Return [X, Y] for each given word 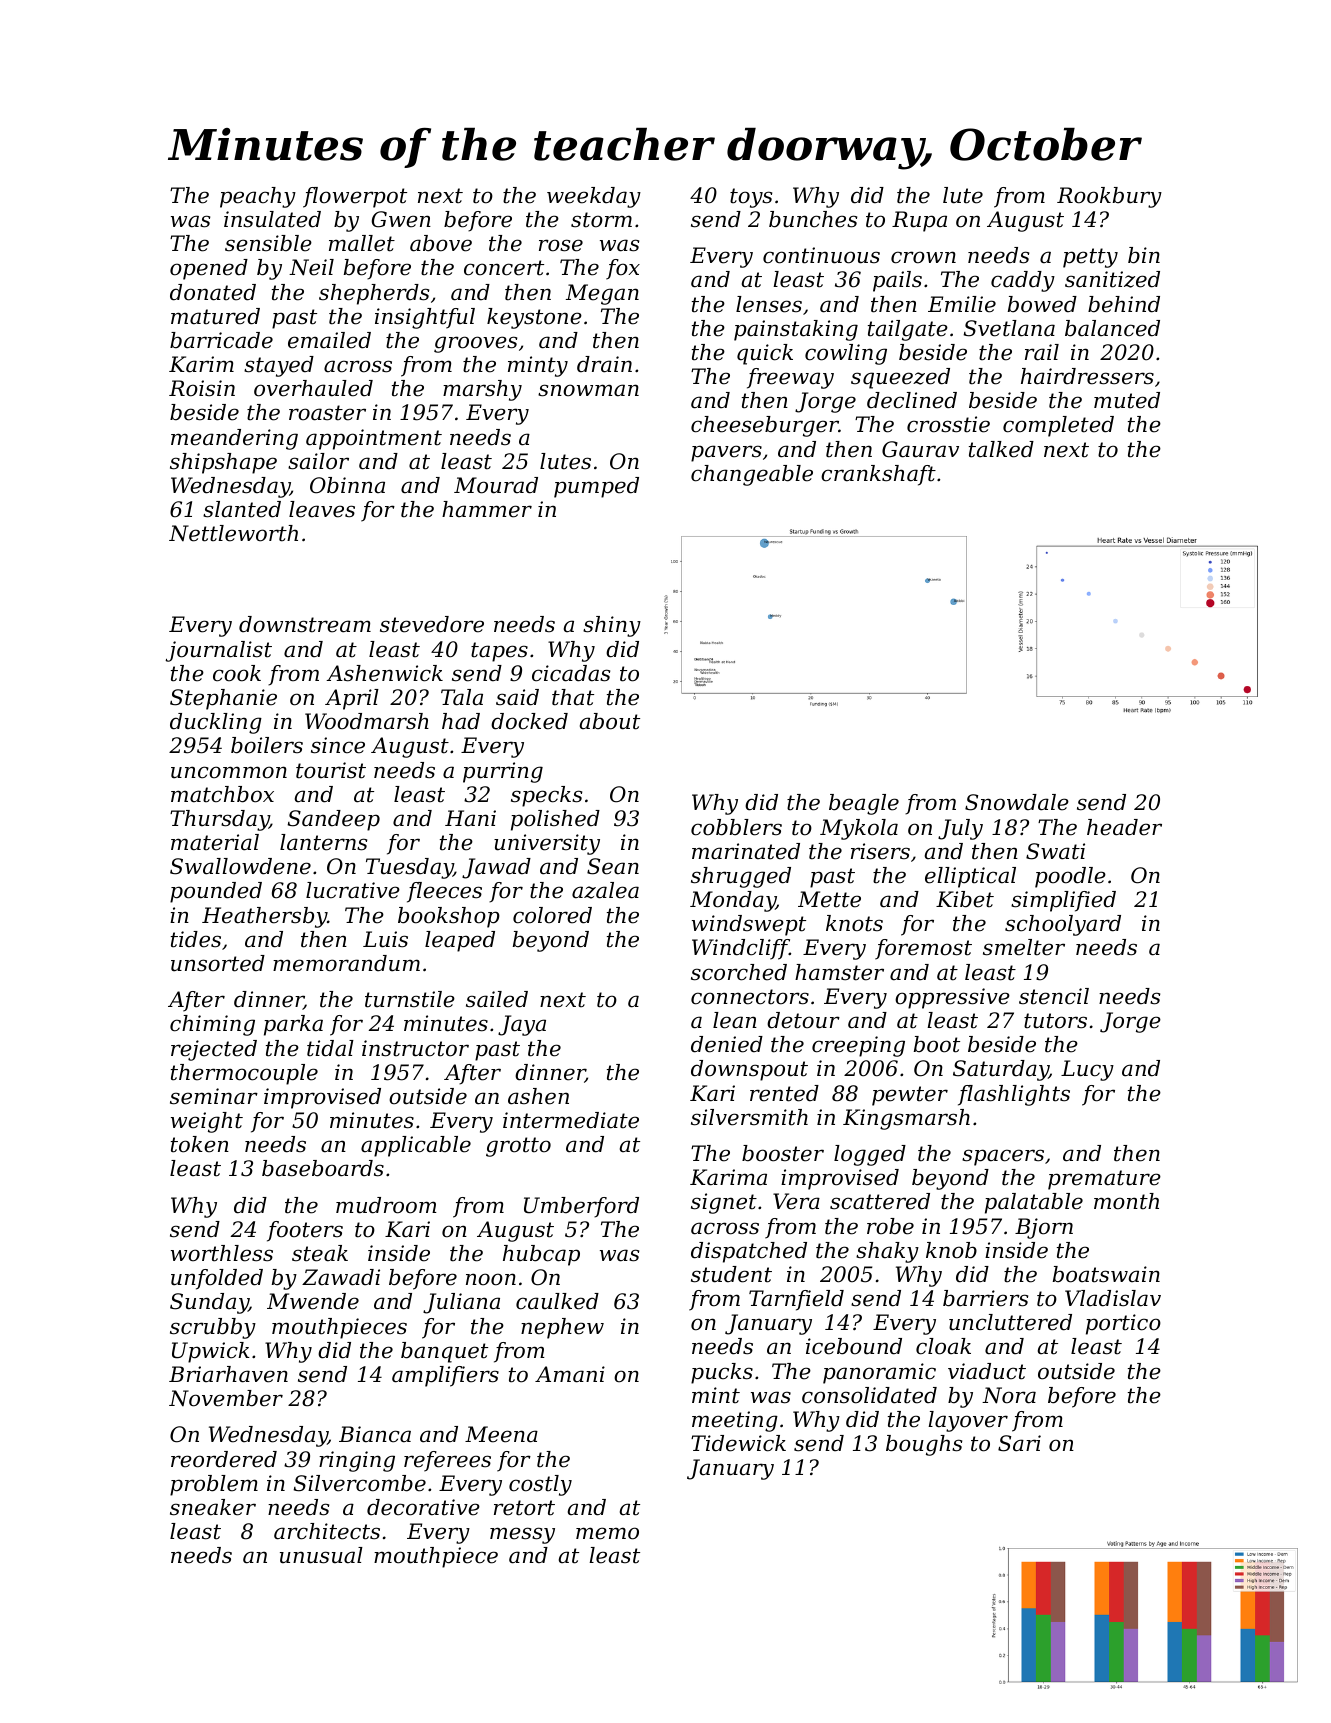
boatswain [1106, 1274]
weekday [594, 197]
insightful [425, 318]
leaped [460, 941]
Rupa [919, 221]
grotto [518, 1147]
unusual [321, 1555]
